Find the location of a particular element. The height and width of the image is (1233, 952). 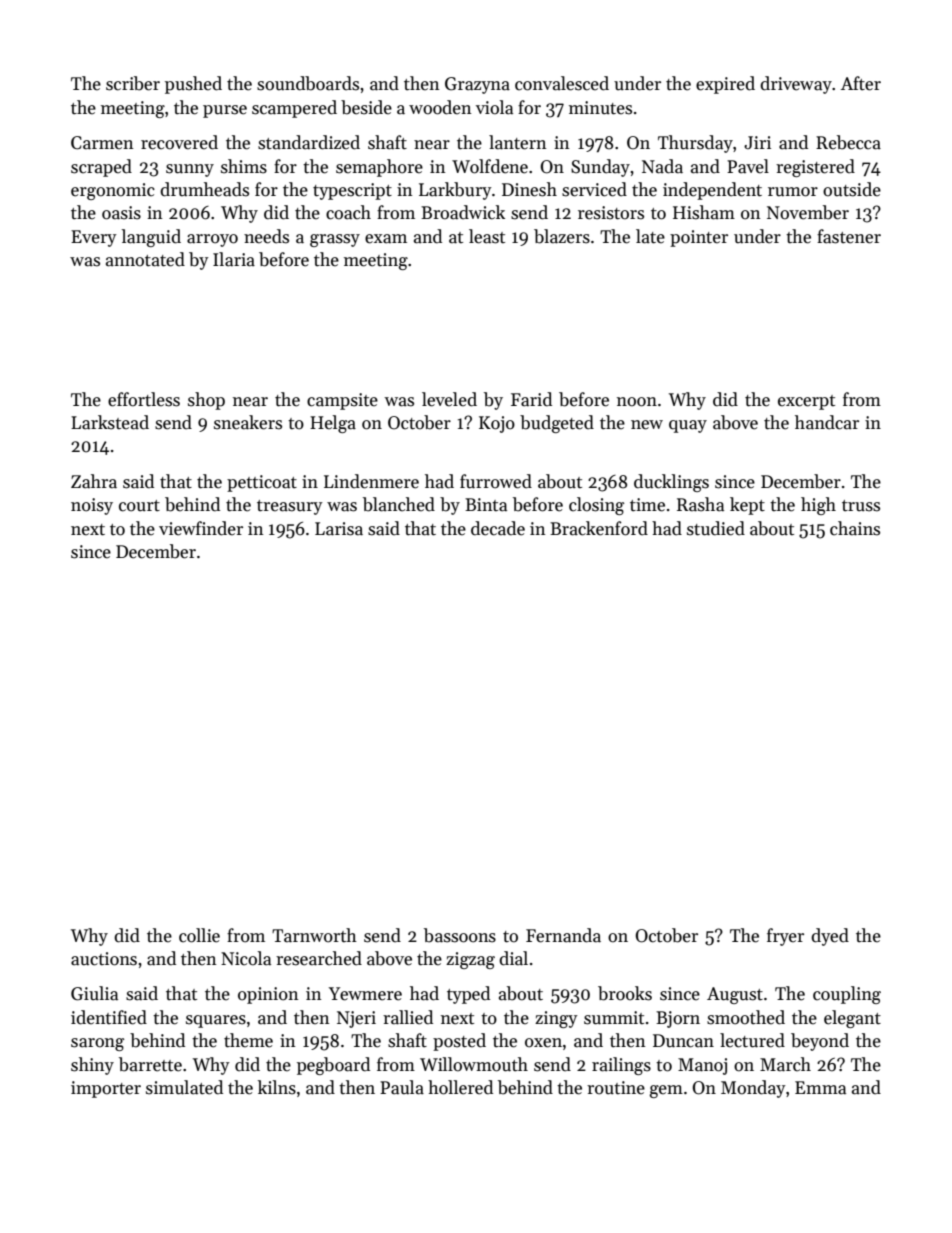

Kojo is located at coordinates (497, 424).
